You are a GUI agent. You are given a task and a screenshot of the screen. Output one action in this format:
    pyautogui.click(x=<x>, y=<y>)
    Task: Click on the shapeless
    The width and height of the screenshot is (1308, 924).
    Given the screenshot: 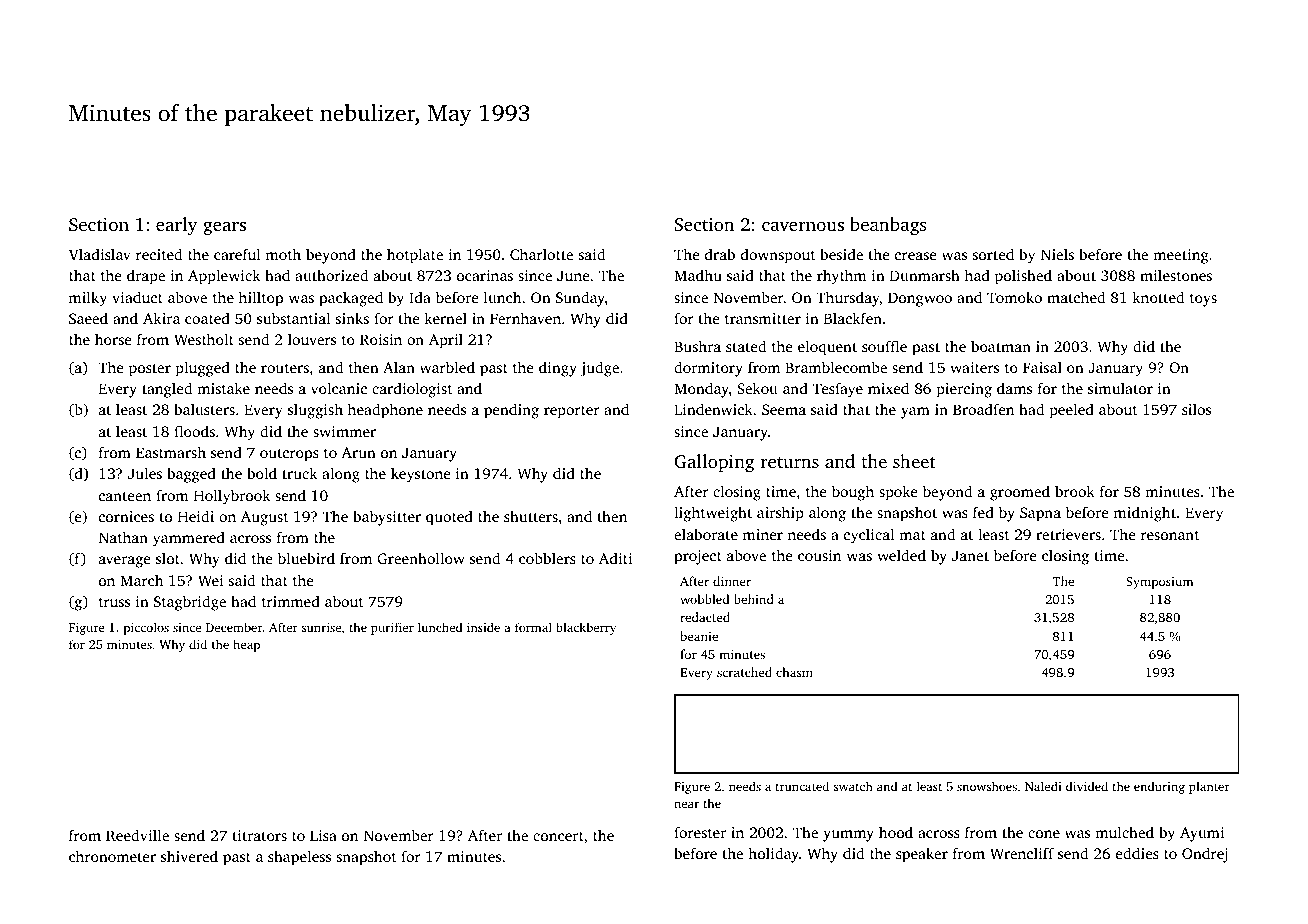 What is the action you would take?
    pyautogui.click(x=299, y=858)
